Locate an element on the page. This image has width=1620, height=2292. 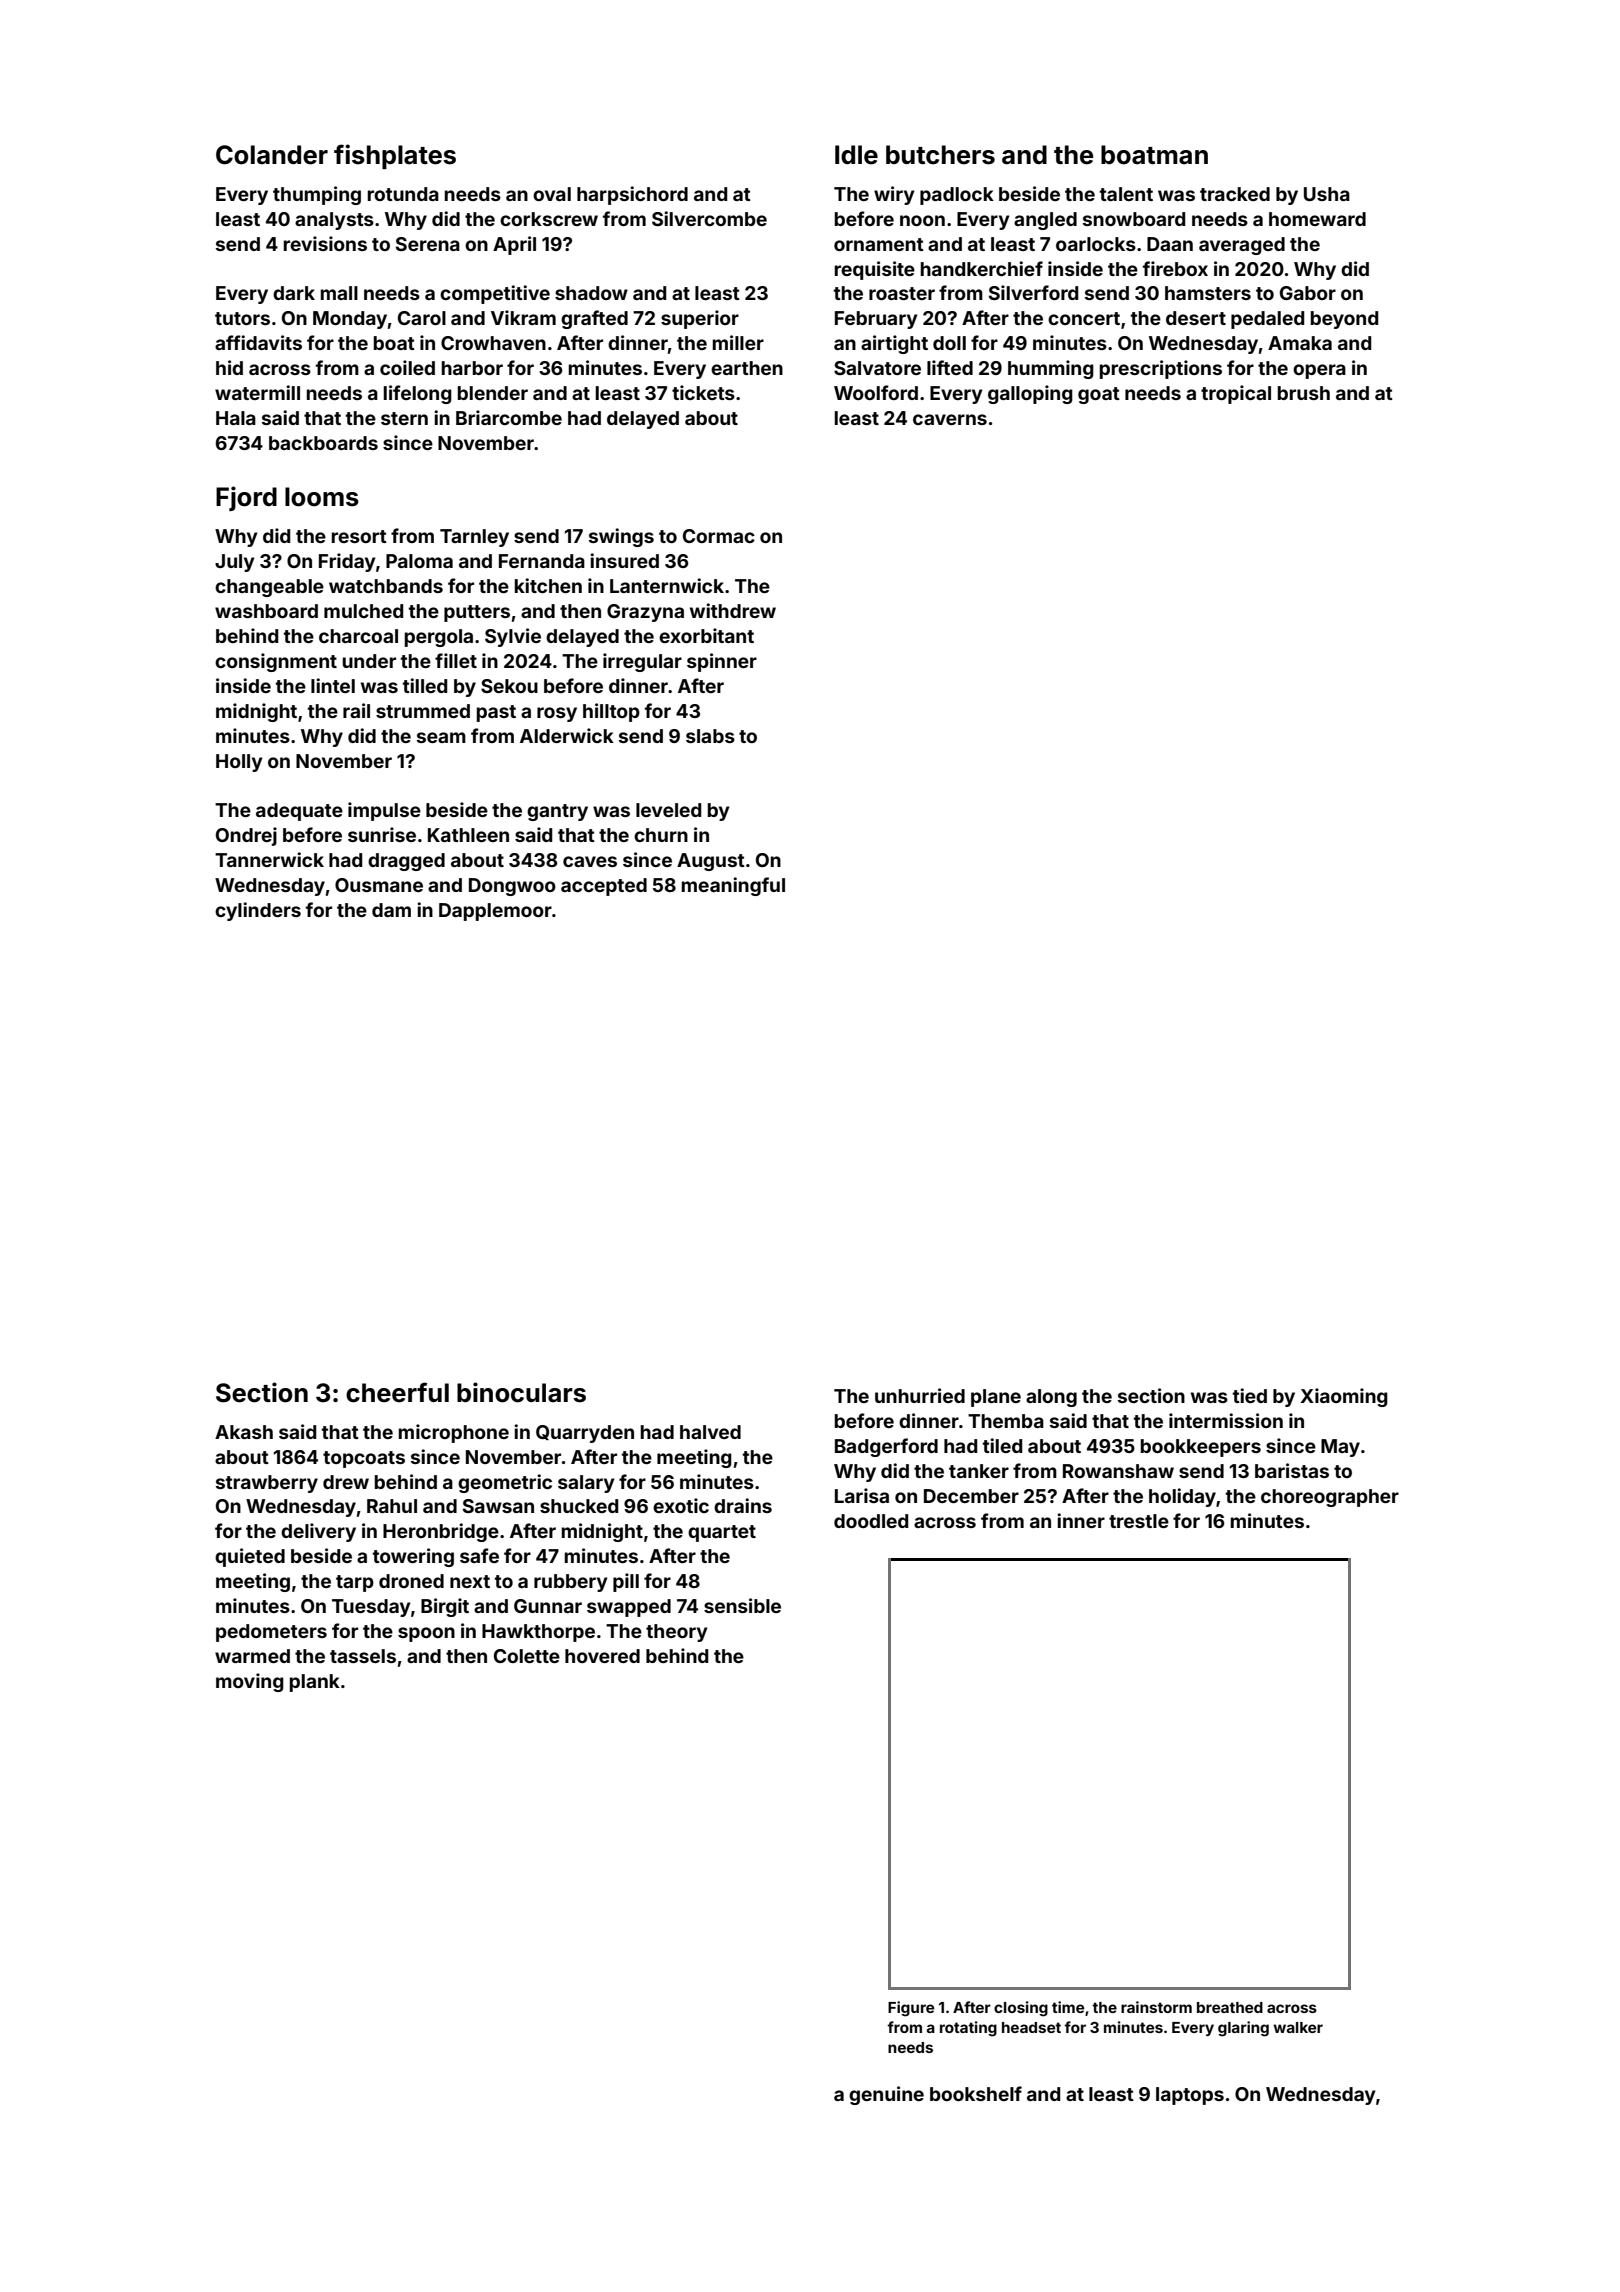
Usha is located at coordinates (1327, 194).
